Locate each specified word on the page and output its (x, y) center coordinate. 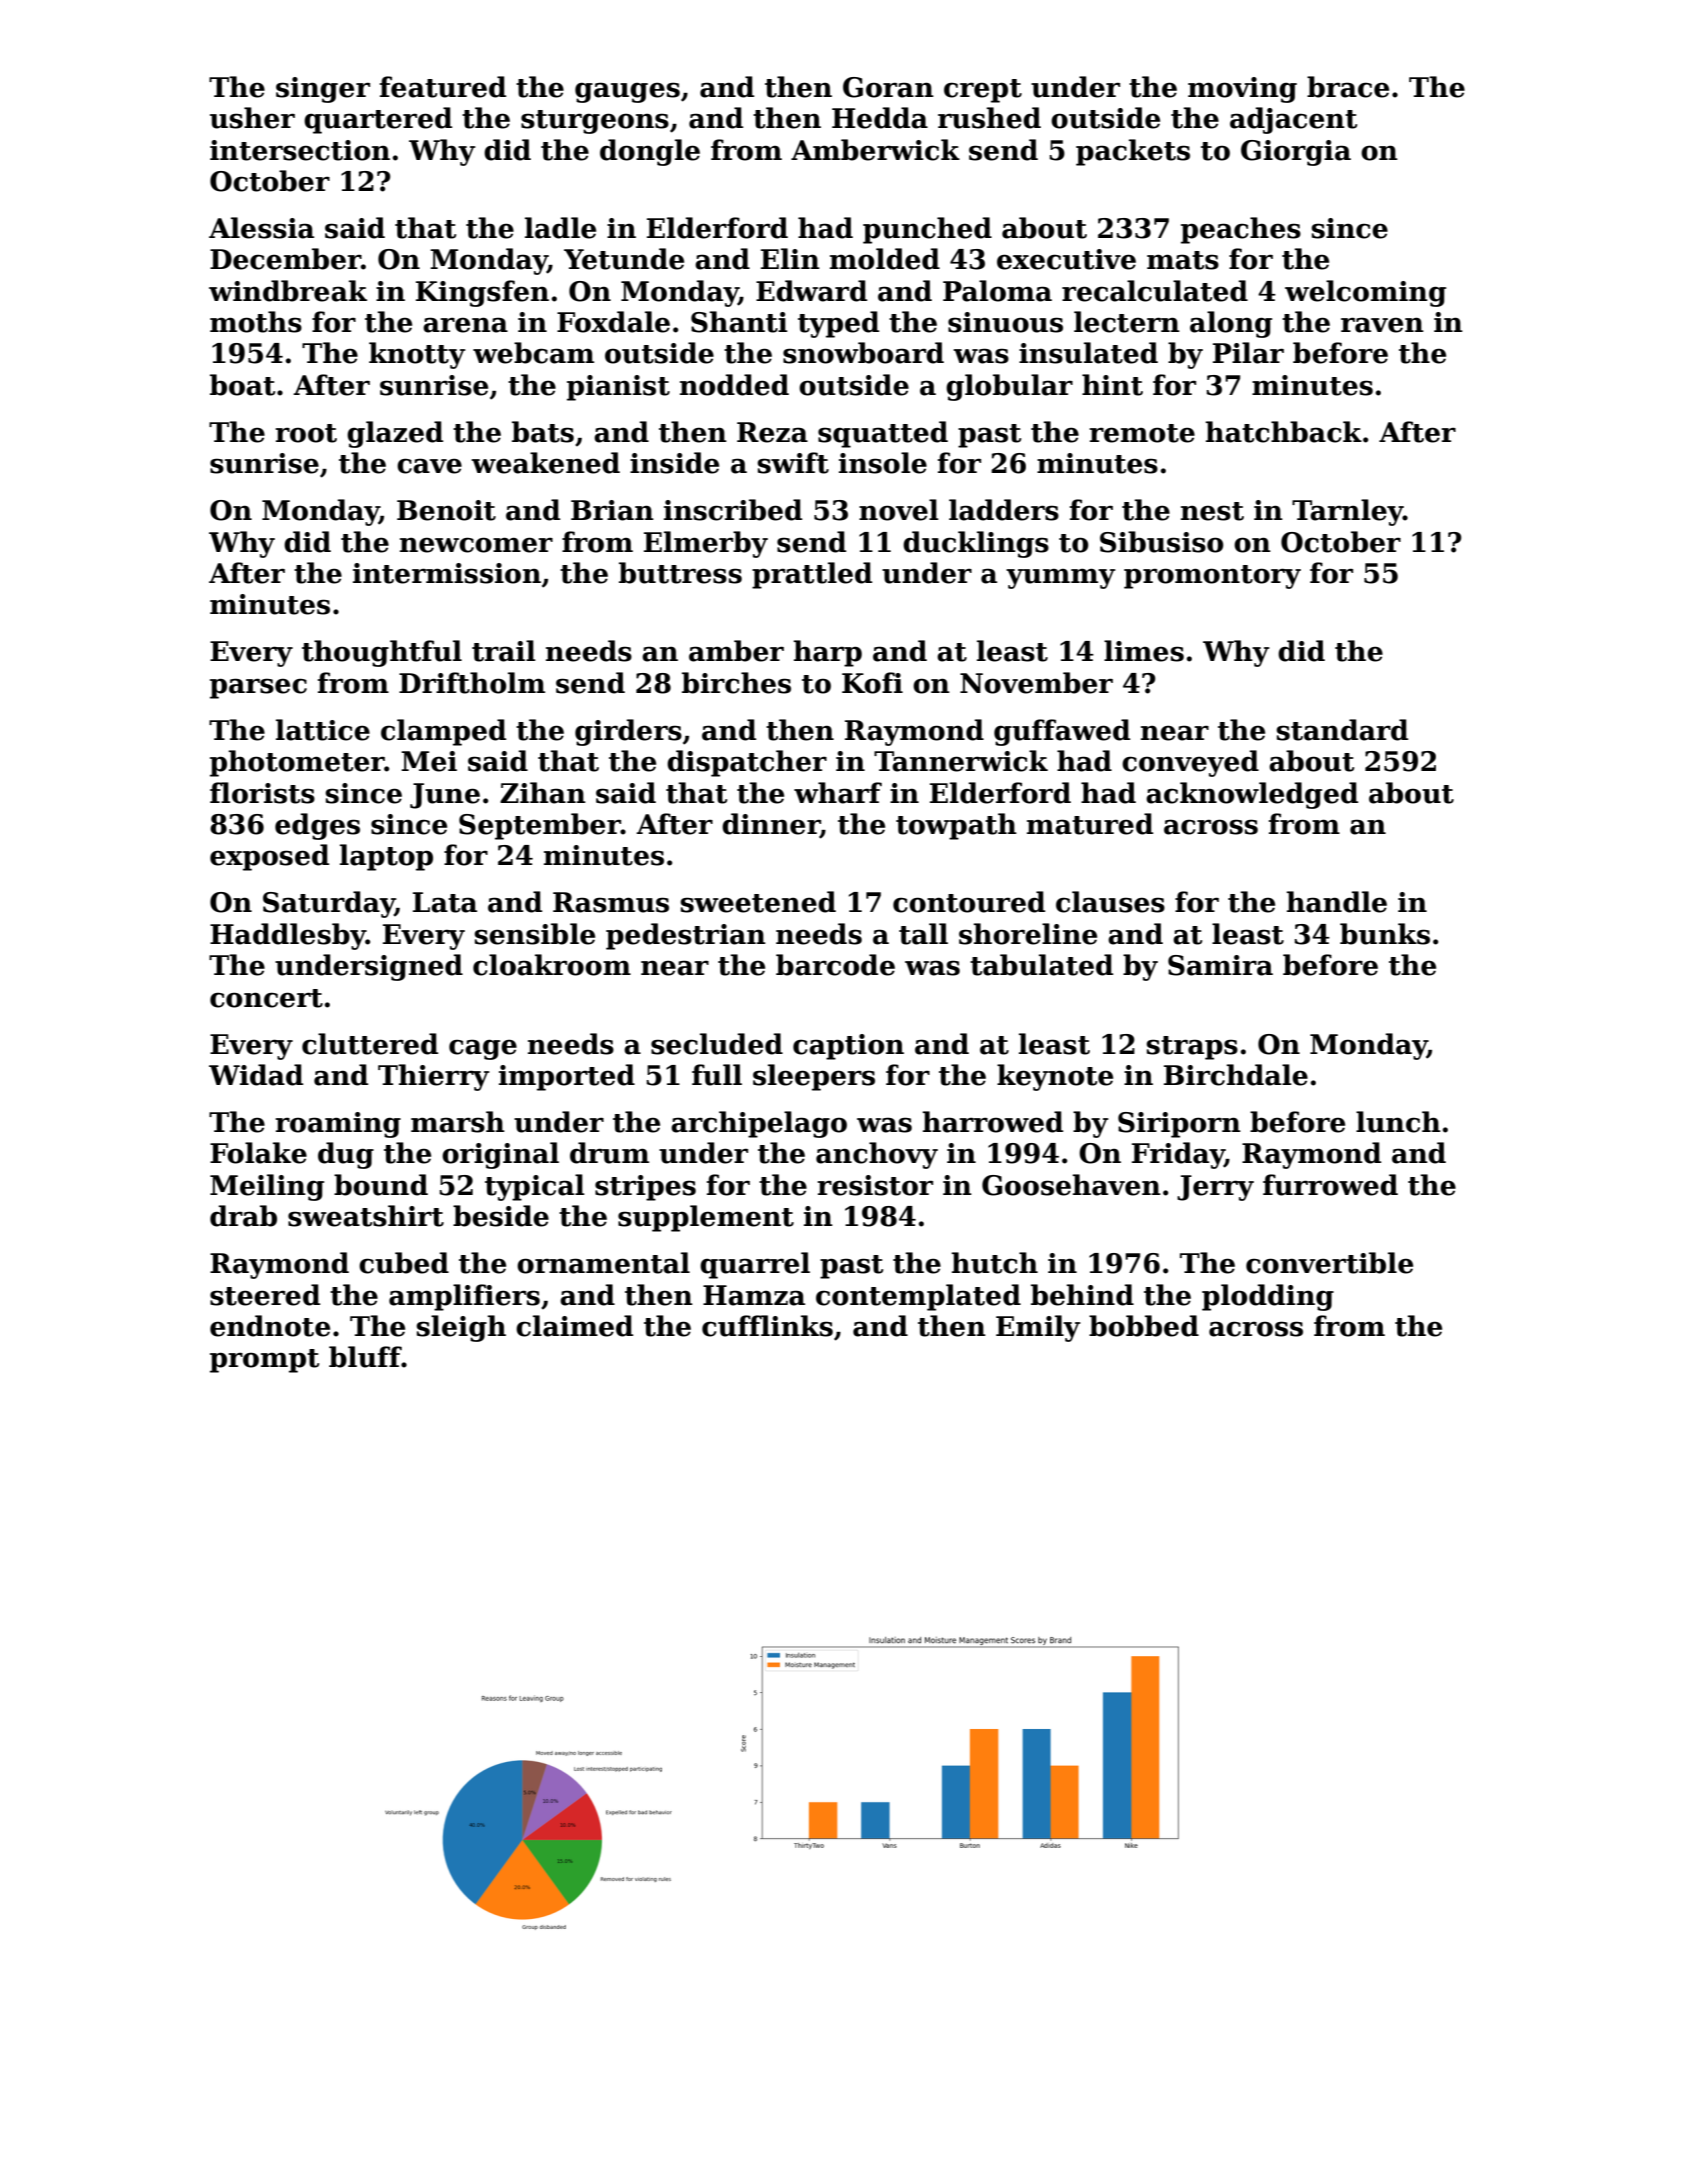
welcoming (1365, 293)
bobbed (1144, 1326)
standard (1342, 730)
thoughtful (382, 653)
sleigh (461, 1328)
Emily (1038, 1328)
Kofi (872, 683)
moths (256, 322)
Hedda (880, 118)
